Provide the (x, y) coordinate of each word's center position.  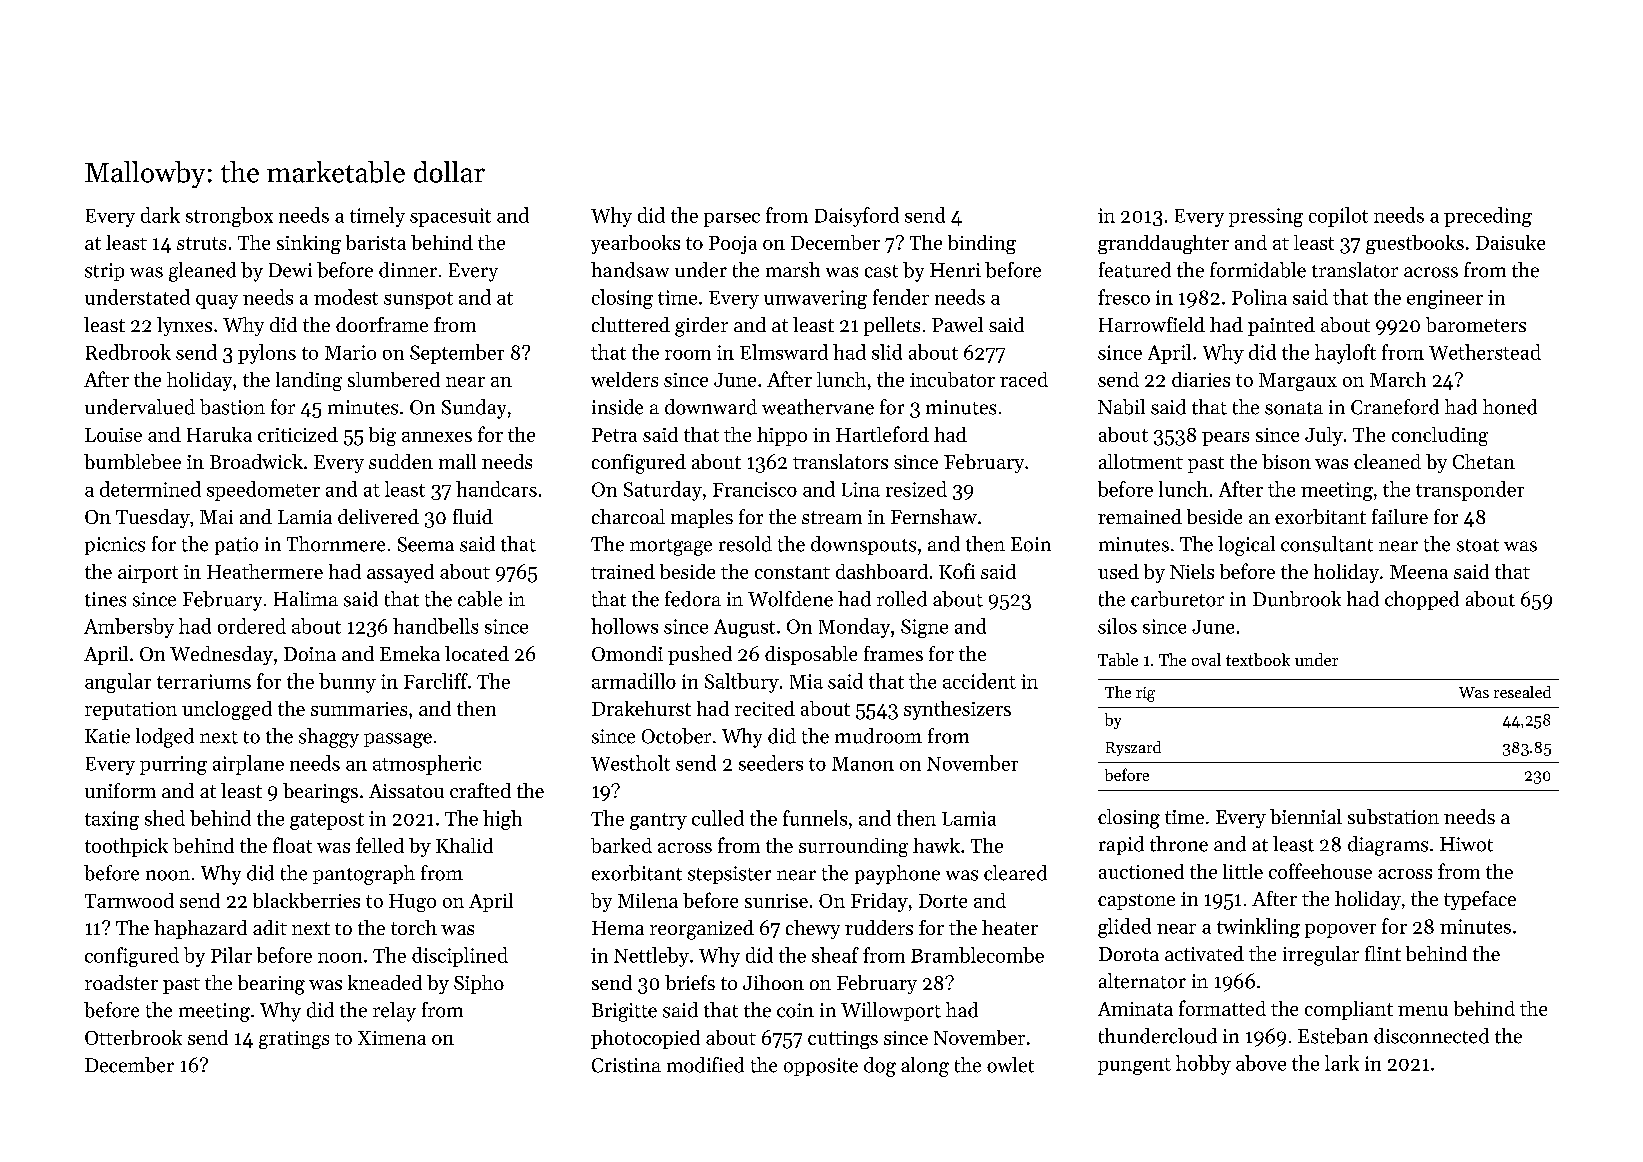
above (1261, 1063)
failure (1400, 516)
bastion (232, 407)
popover (1340, 931)
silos (1117, 626)
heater (1010, 927)
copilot (1338, 217)
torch (414, 927)
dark (160, 215)
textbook (1258, 659)
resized (916, 489)
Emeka (410, 653)
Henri (955, 270)
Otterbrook (133, 1037)
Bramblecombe (977, 955)
